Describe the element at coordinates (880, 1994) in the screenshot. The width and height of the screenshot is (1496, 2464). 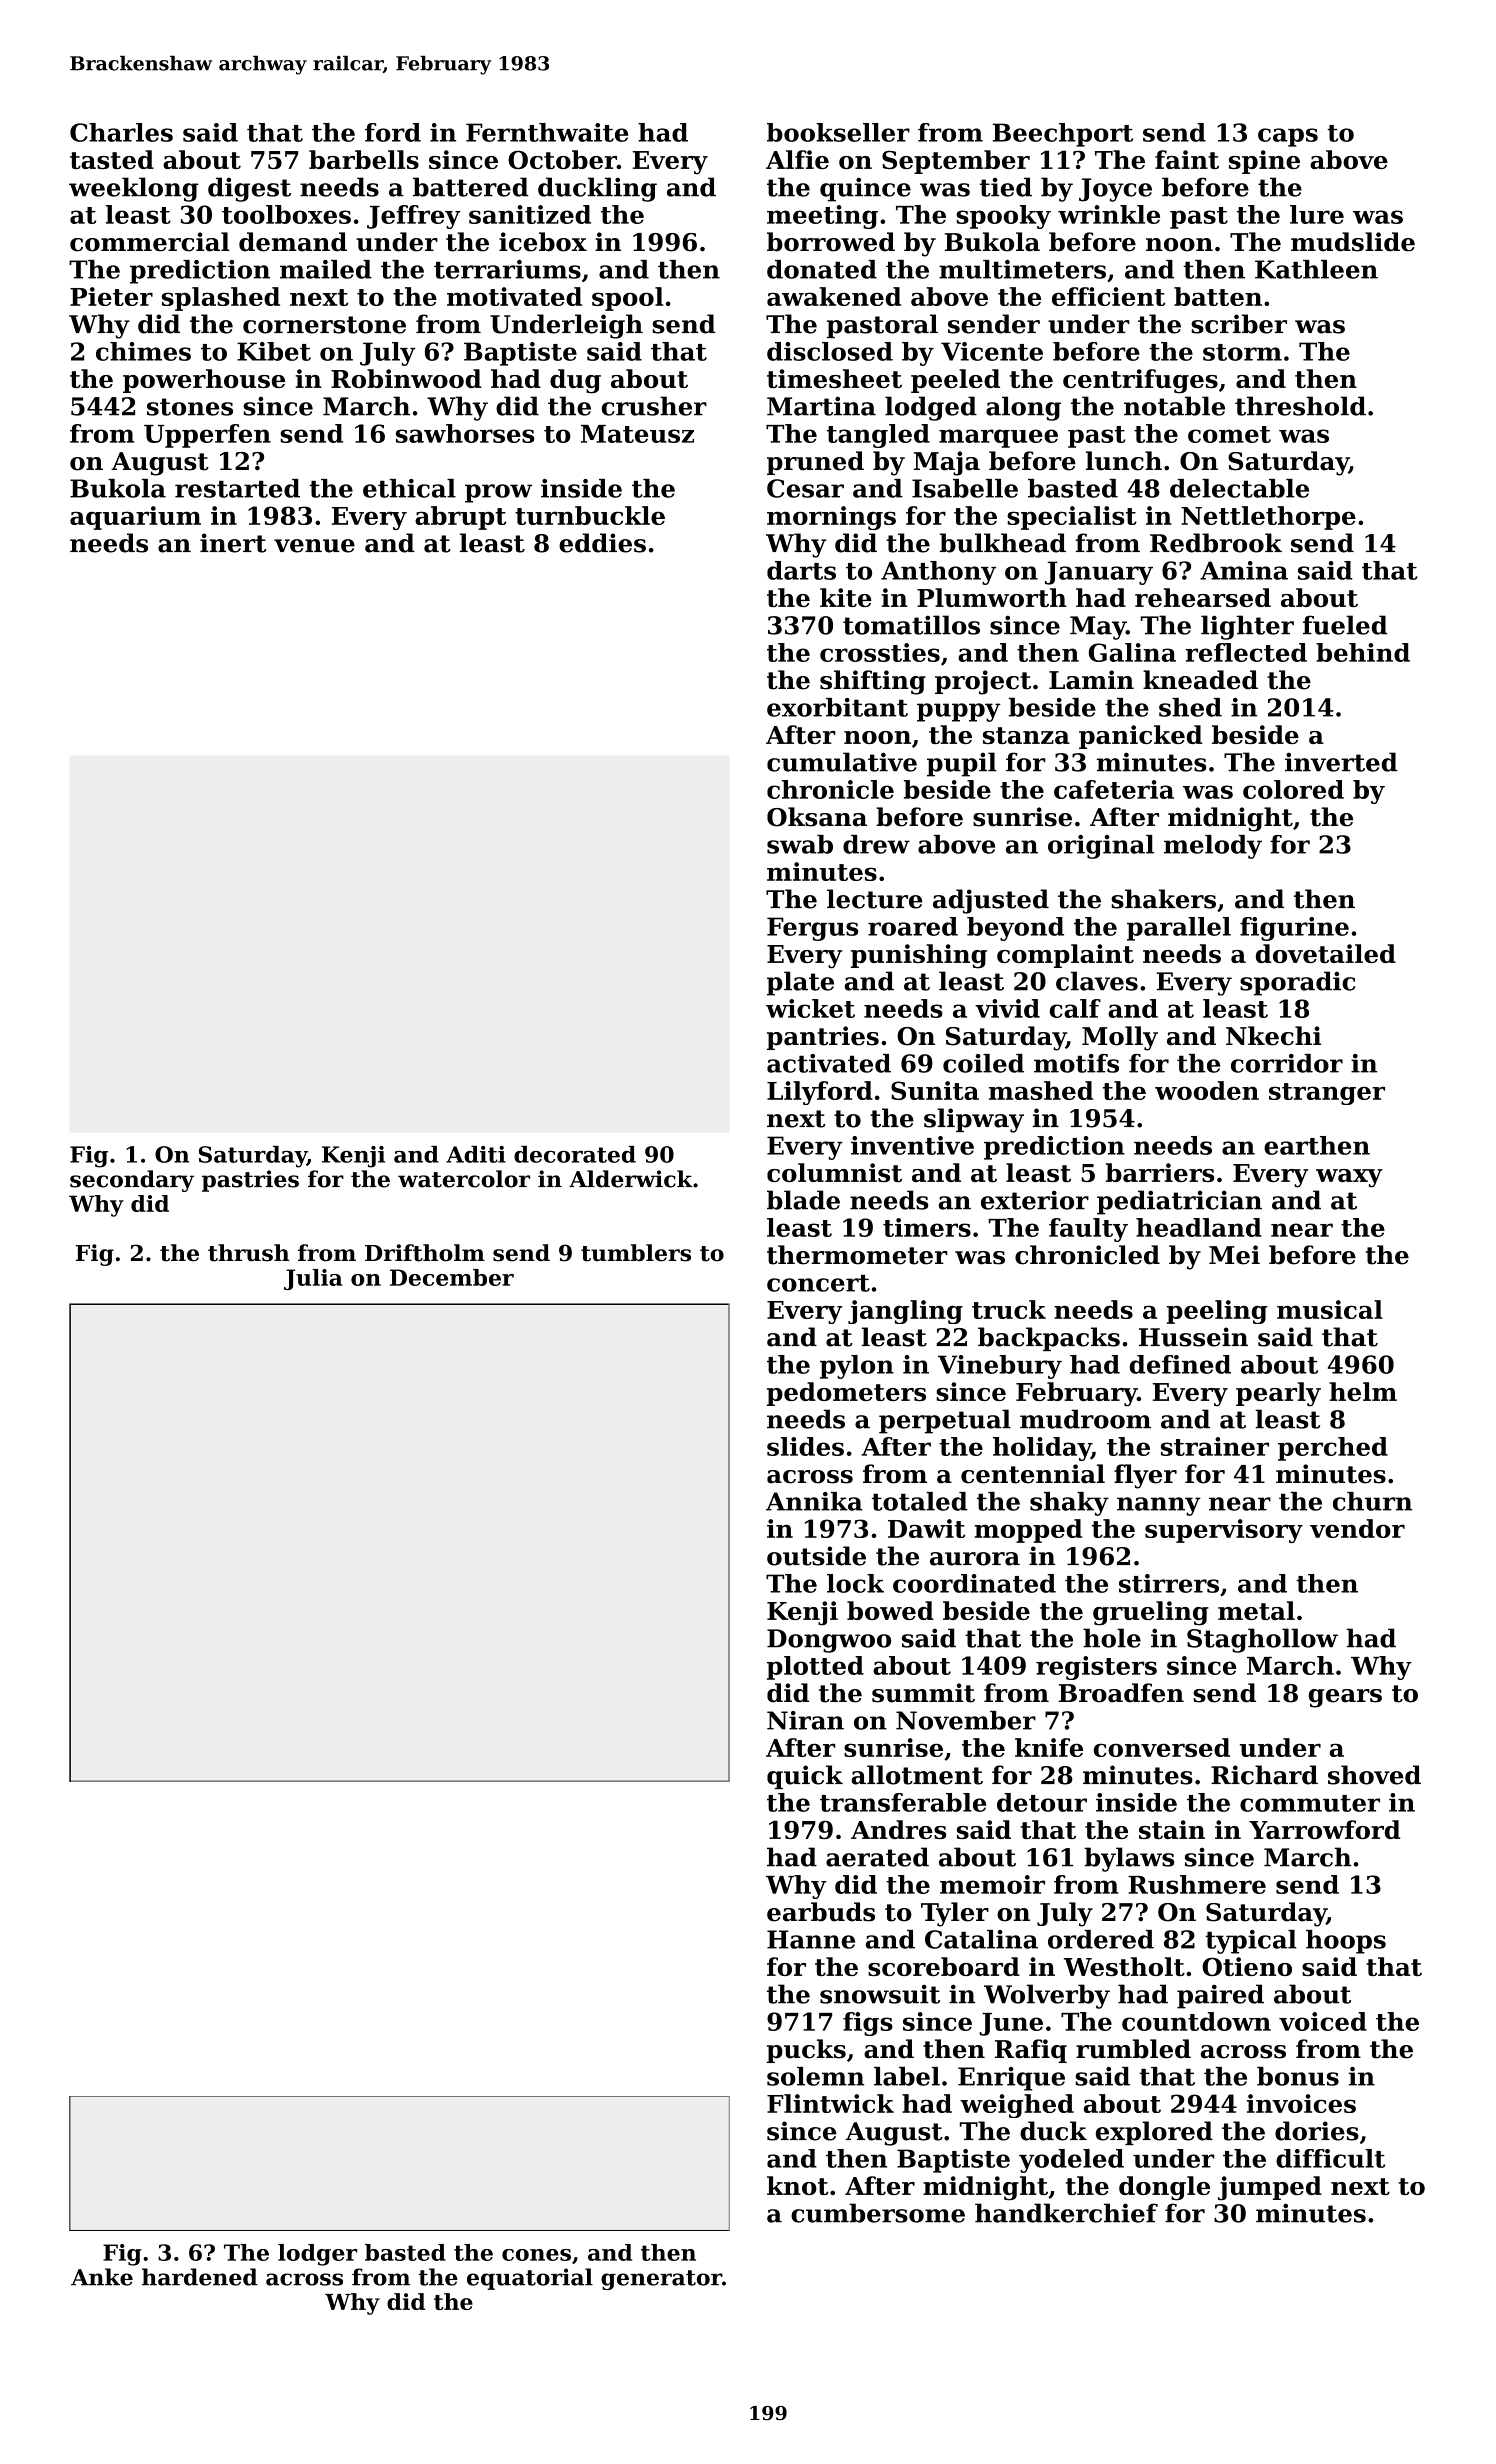
I see `snowsuit` at that location.
